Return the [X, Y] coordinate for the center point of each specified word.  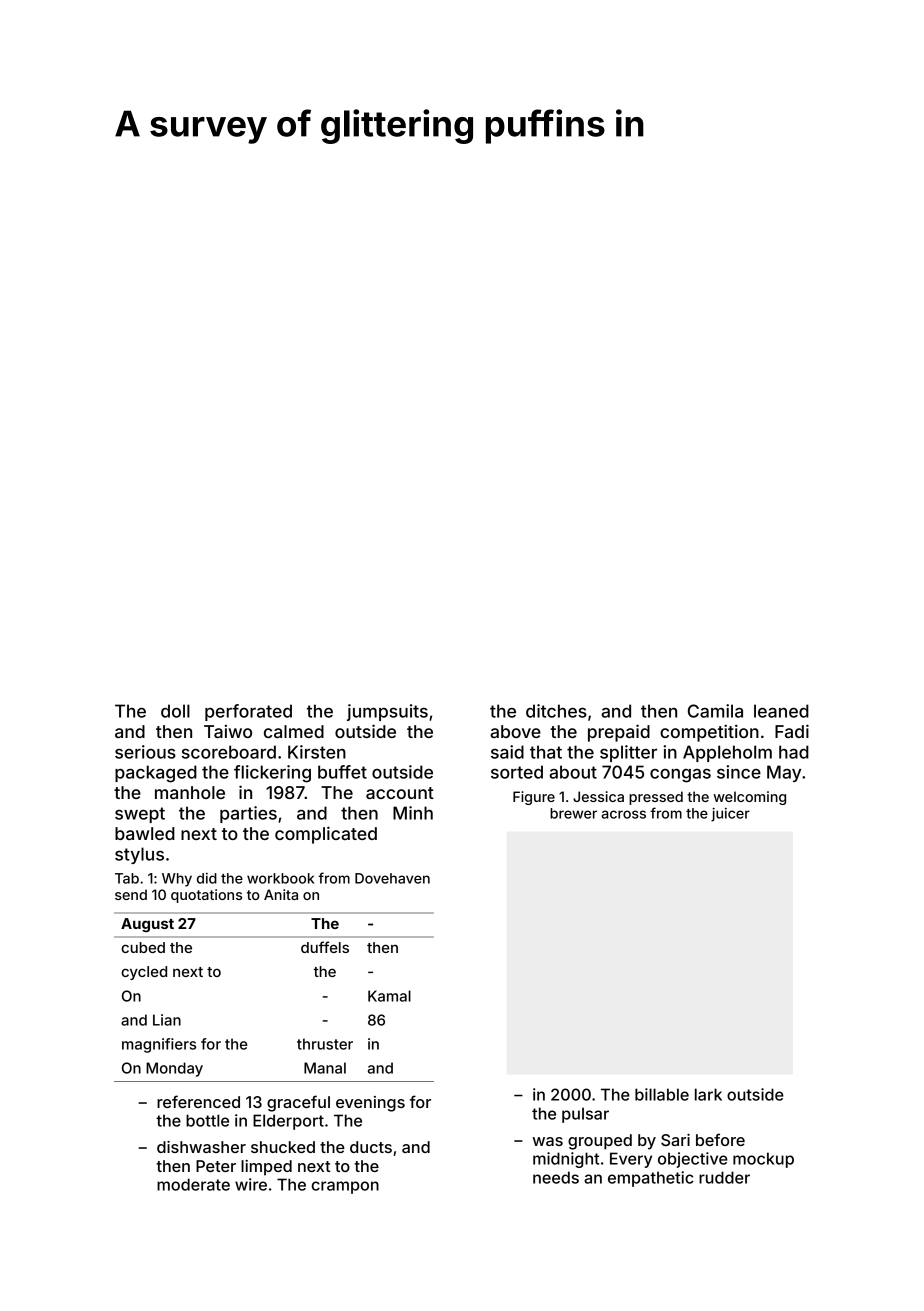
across [624, 814]
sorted [517, 772]
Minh [413, 813]
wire [251, 1184]
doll [175, 711]
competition [709, 733]
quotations [206, 896]
